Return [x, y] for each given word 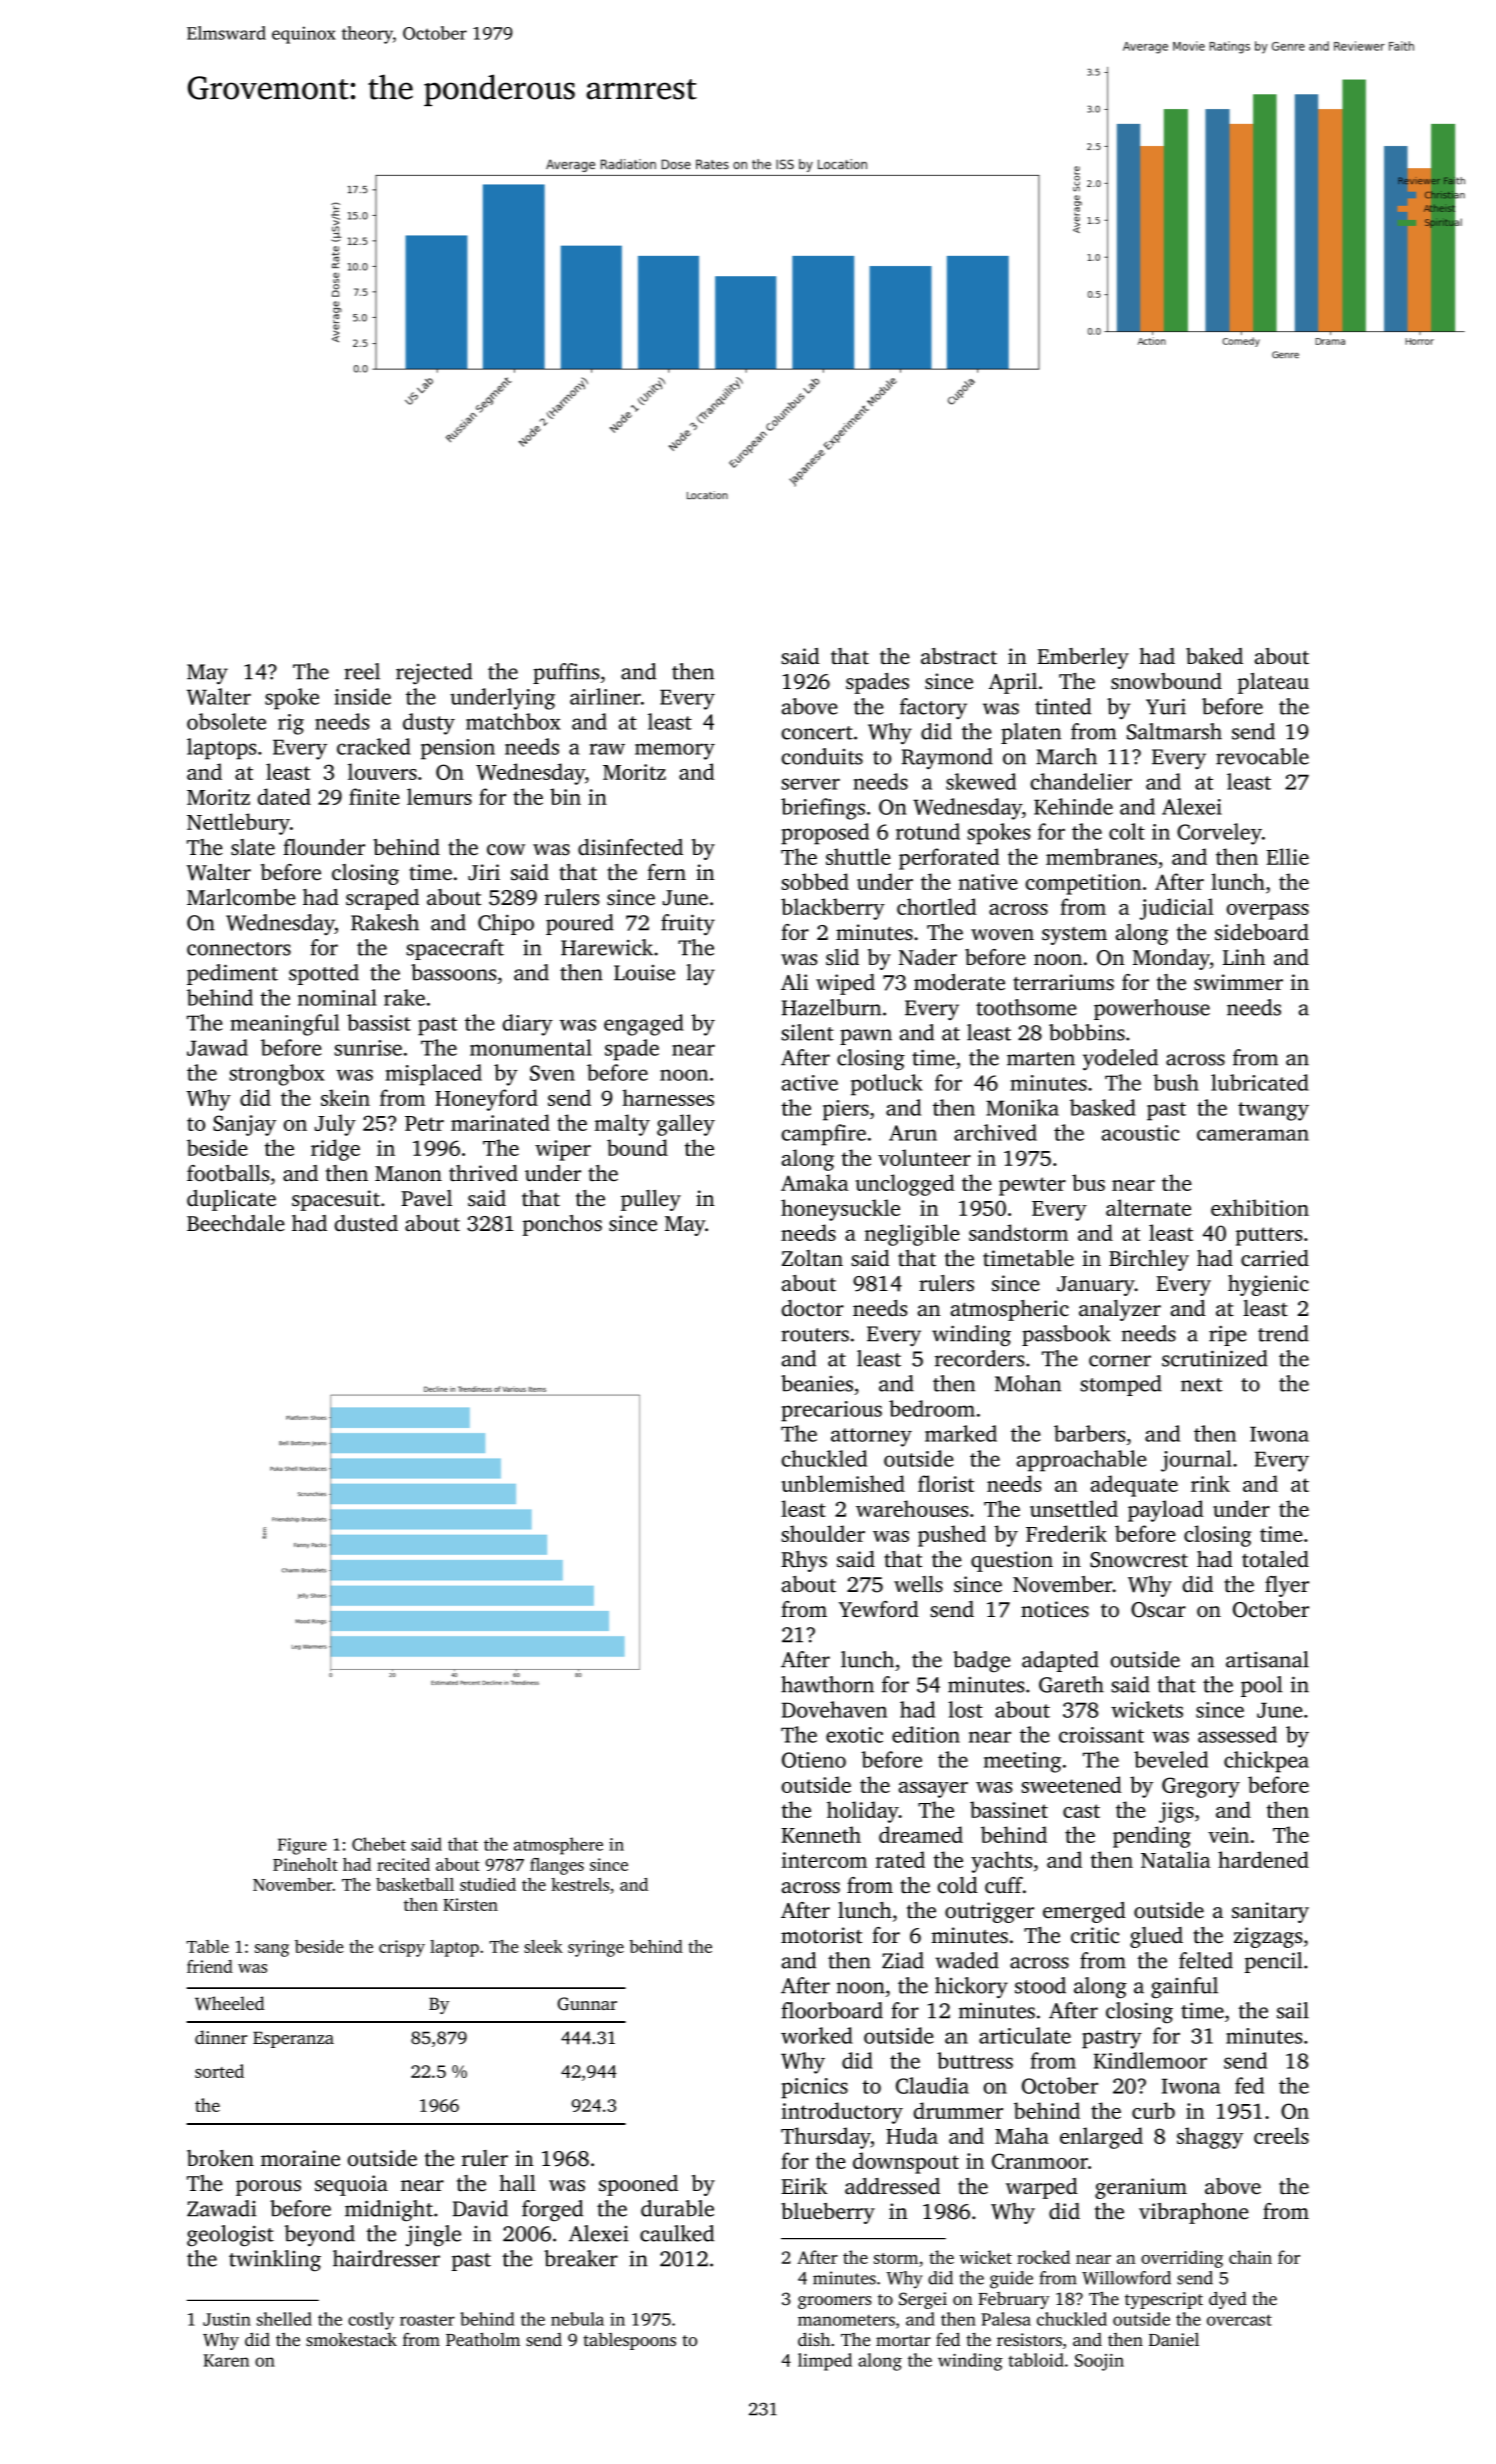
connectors [239, 949]
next [1202, 1385]
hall [517, 2183]
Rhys [804, 1561]
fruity [688, 925]
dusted [366, 1223]
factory [933, 708]
